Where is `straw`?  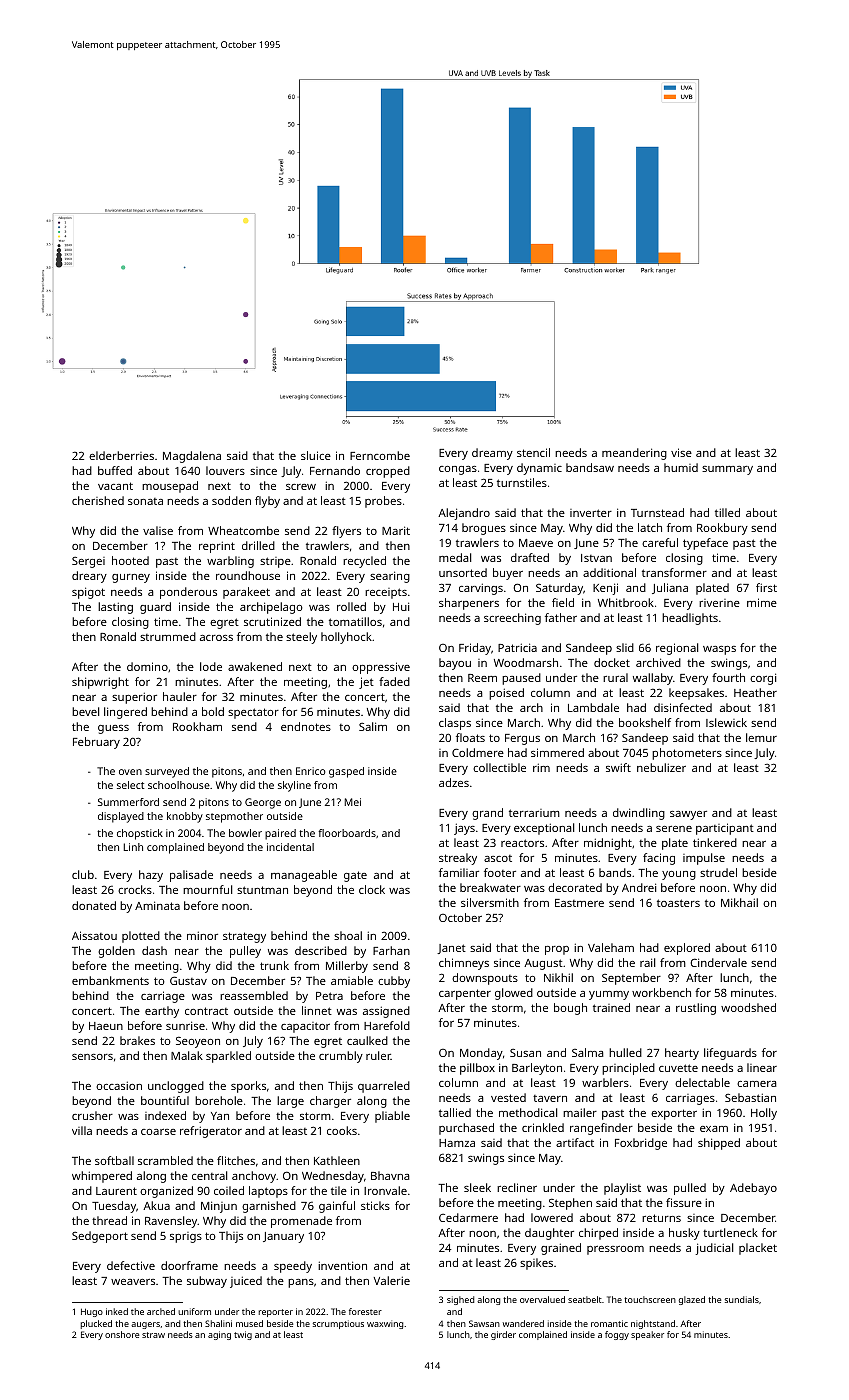 straw is located at coordinates (153, 1335).
